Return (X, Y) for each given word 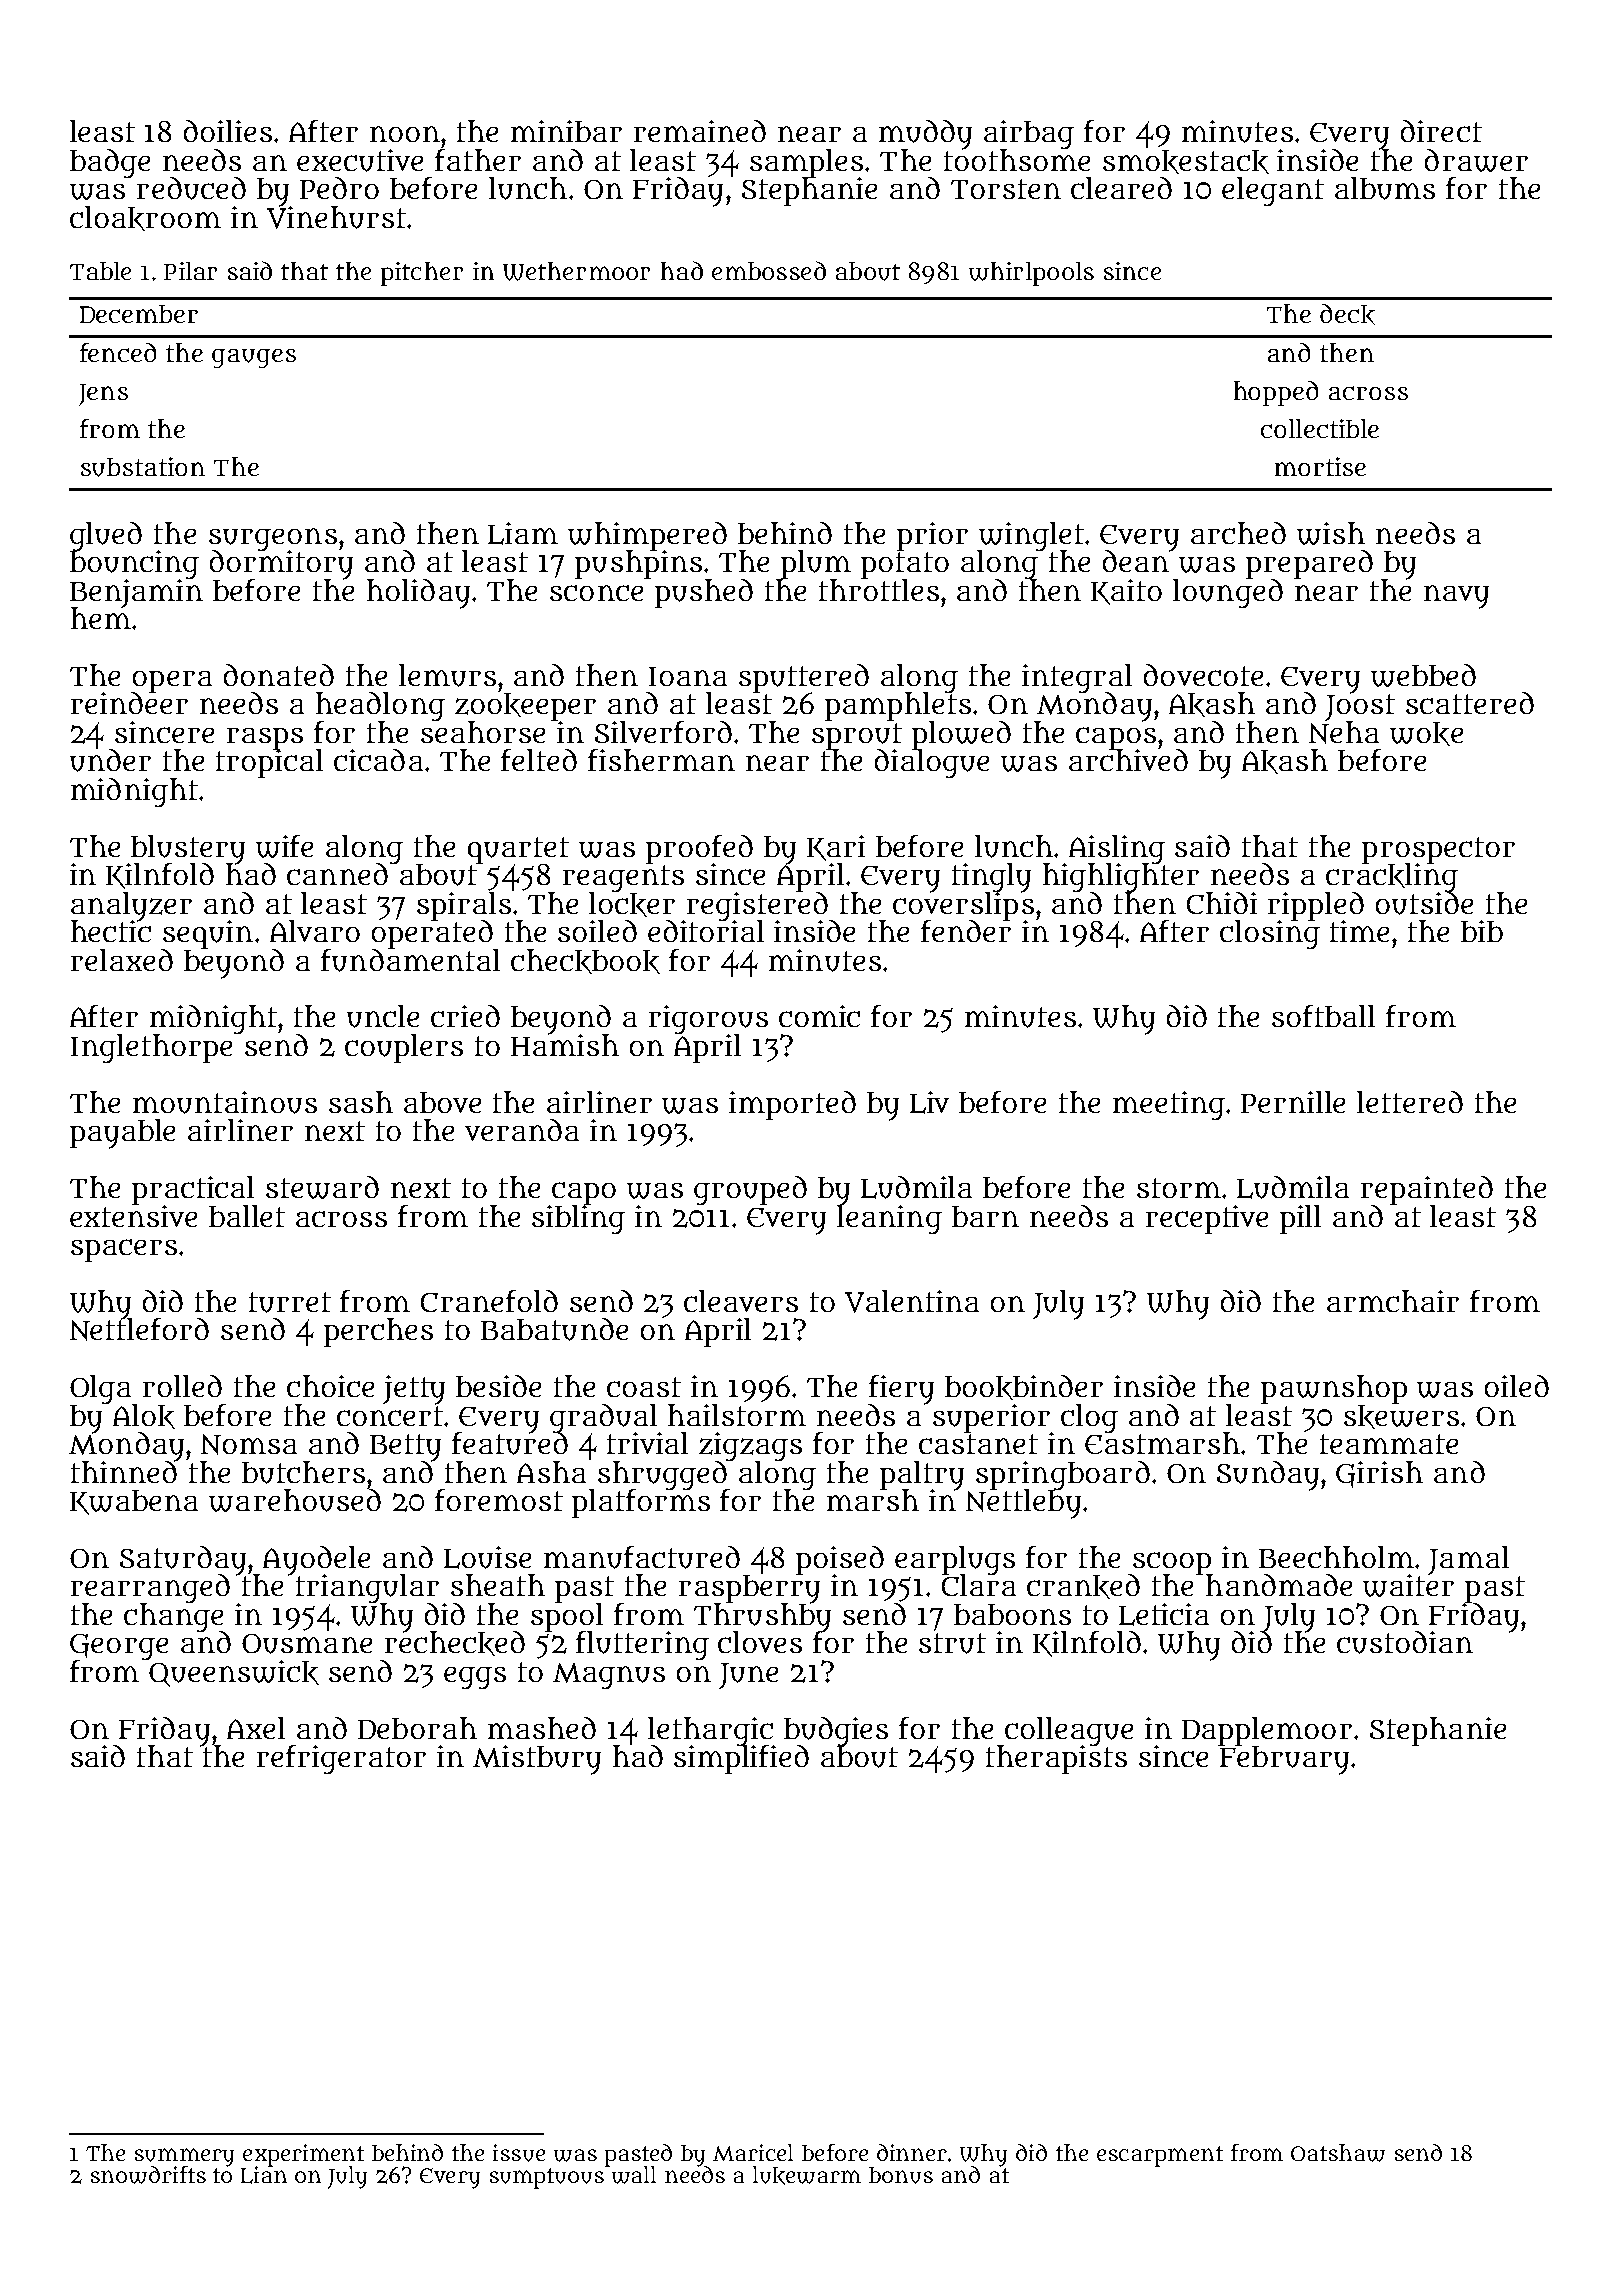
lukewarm (807, 2175)
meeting (1169, 1105)
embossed (769, 270)
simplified (741, 1759)
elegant (1273, 191)
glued (106, 536)
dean (1137, 561)
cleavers (741, 1301)
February (1284, 1760)
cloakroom (145, 218)
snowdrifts (148, 2175)
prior (932, 536)
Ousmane (307, 1644)
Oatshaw (1338, 2153)
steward (322, 1187)
